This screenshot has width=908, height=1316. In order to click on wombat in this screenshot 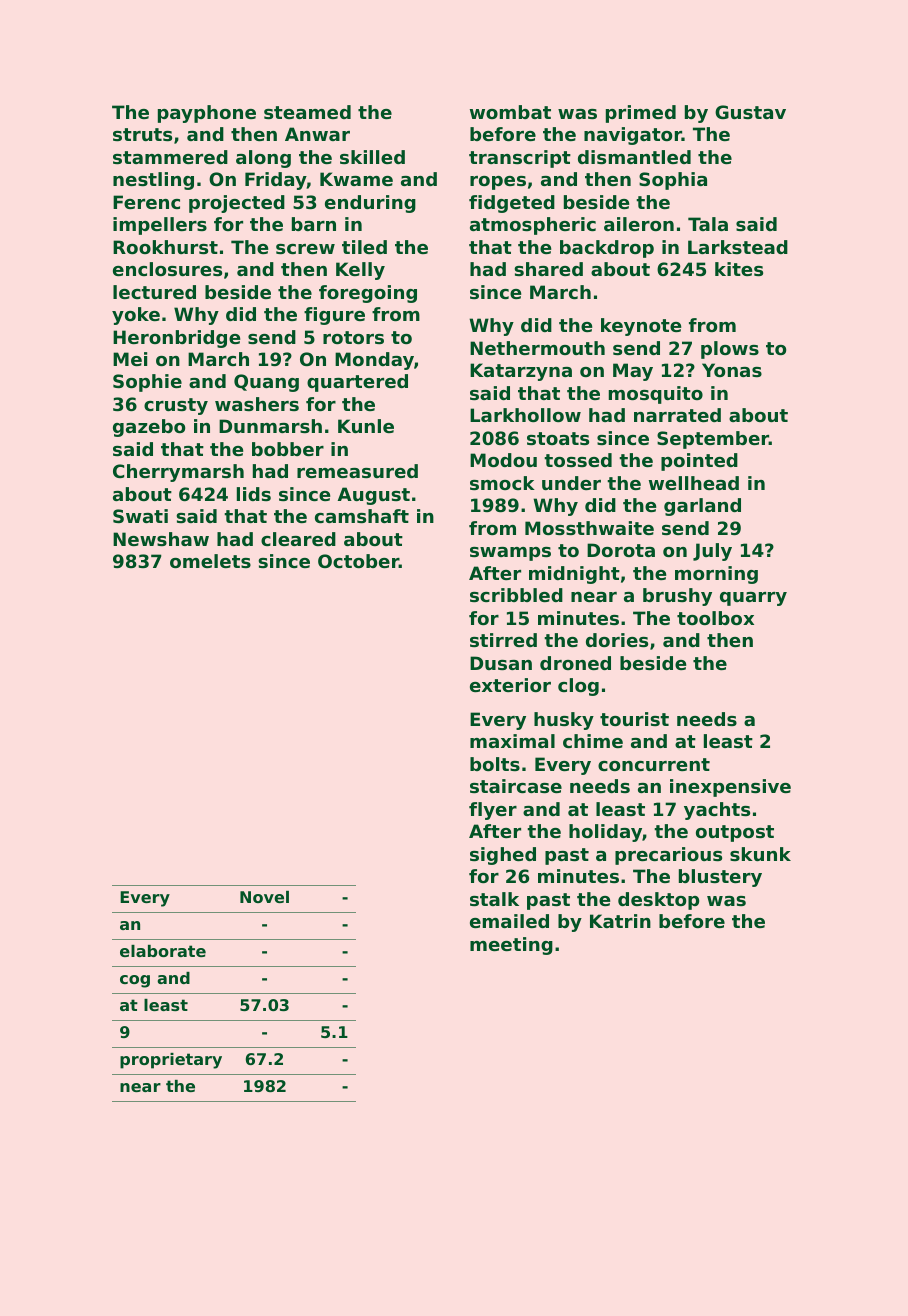, I will do `click(510, 112)`.
